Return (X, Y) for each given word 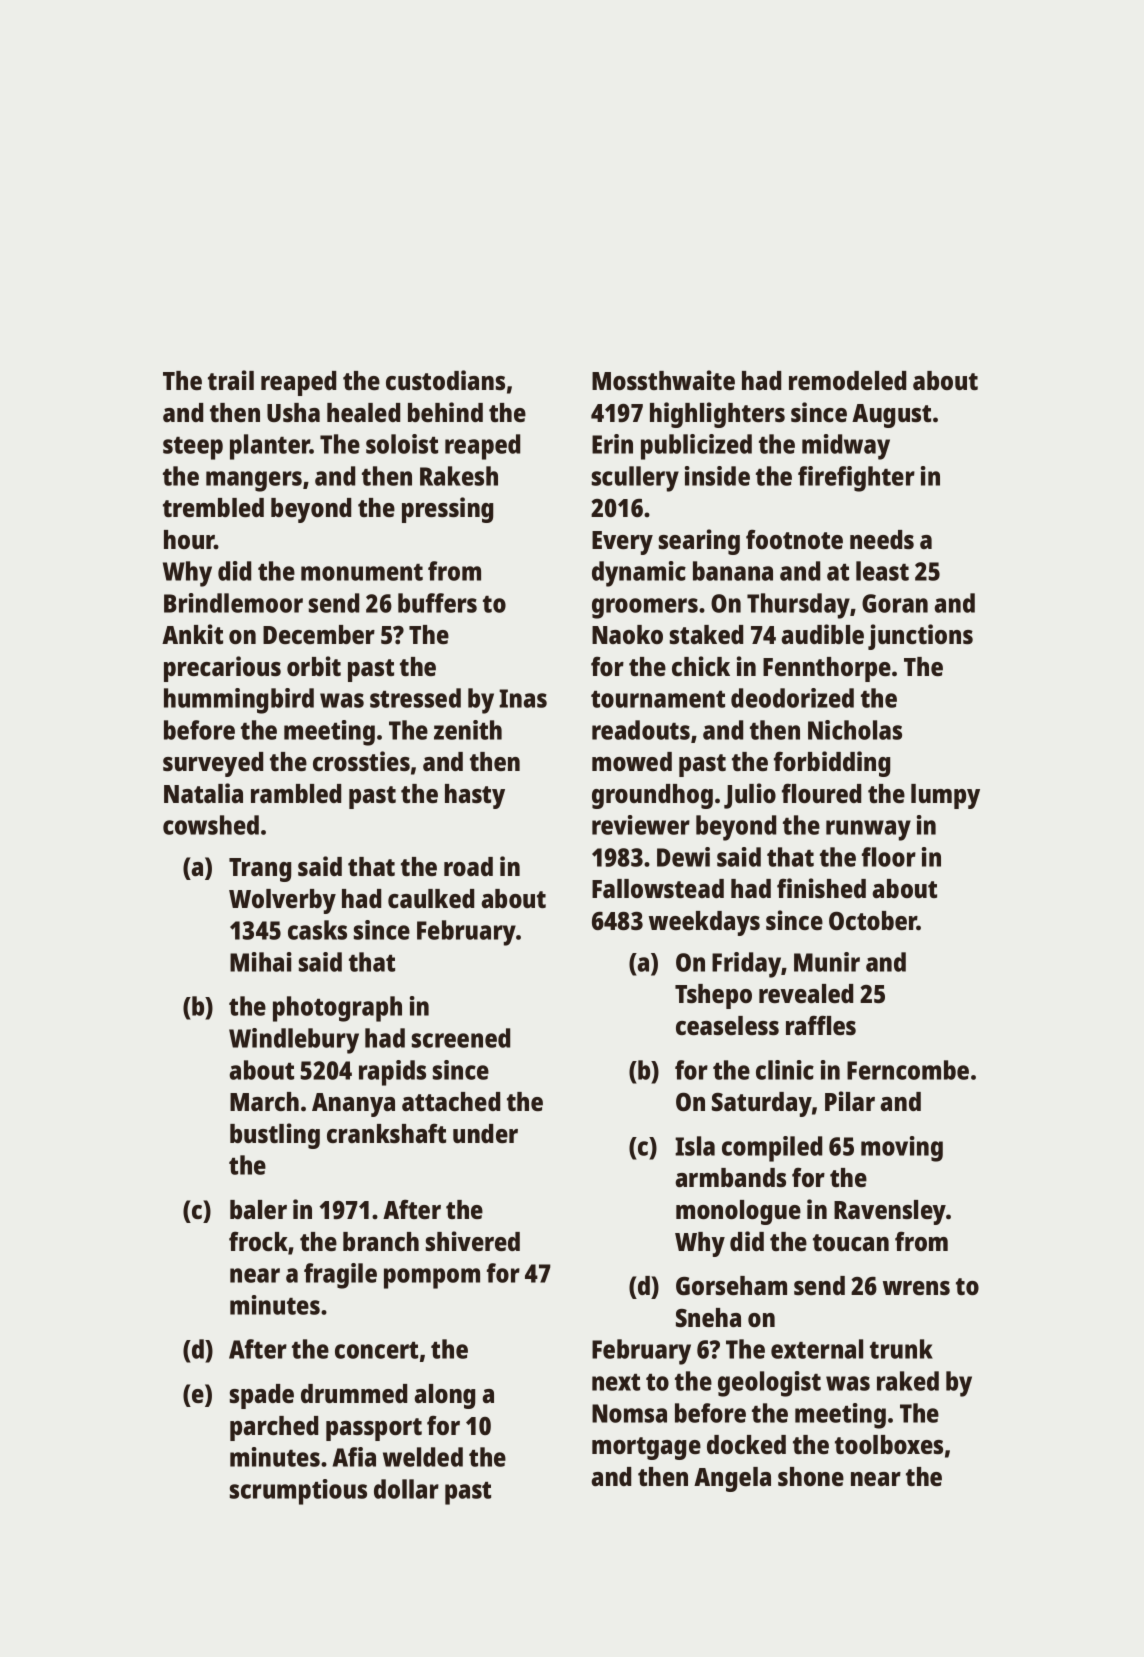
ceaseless (727, 1025)
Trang (260, 870)
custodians (445, 380)
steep (193, 448)
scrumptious (298, 1492)
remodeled (847, 380)
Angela (732, 1479)
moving (902, 1149)
